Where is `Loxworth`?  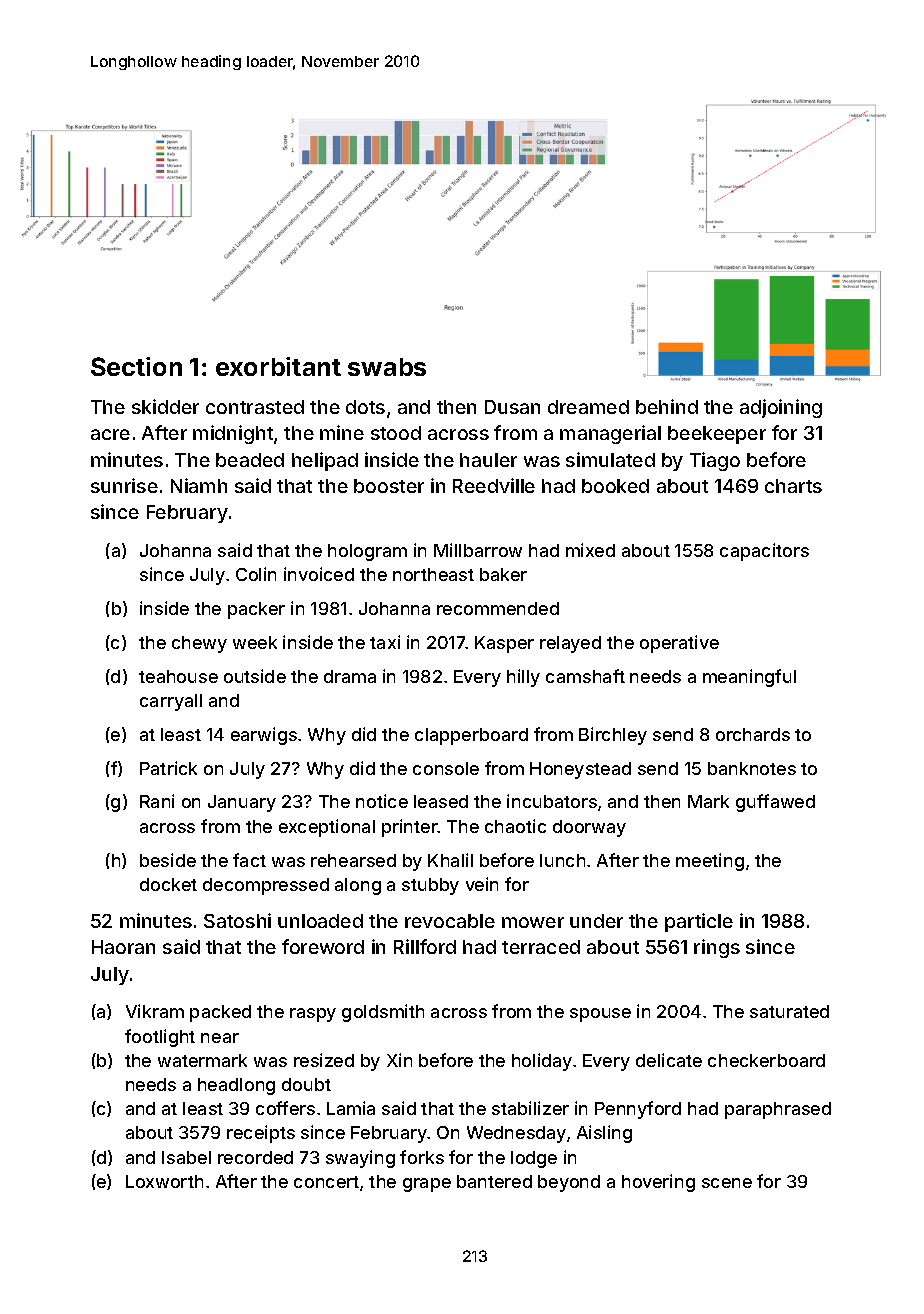 Loxworth is located at coordinates (164, 1181).
